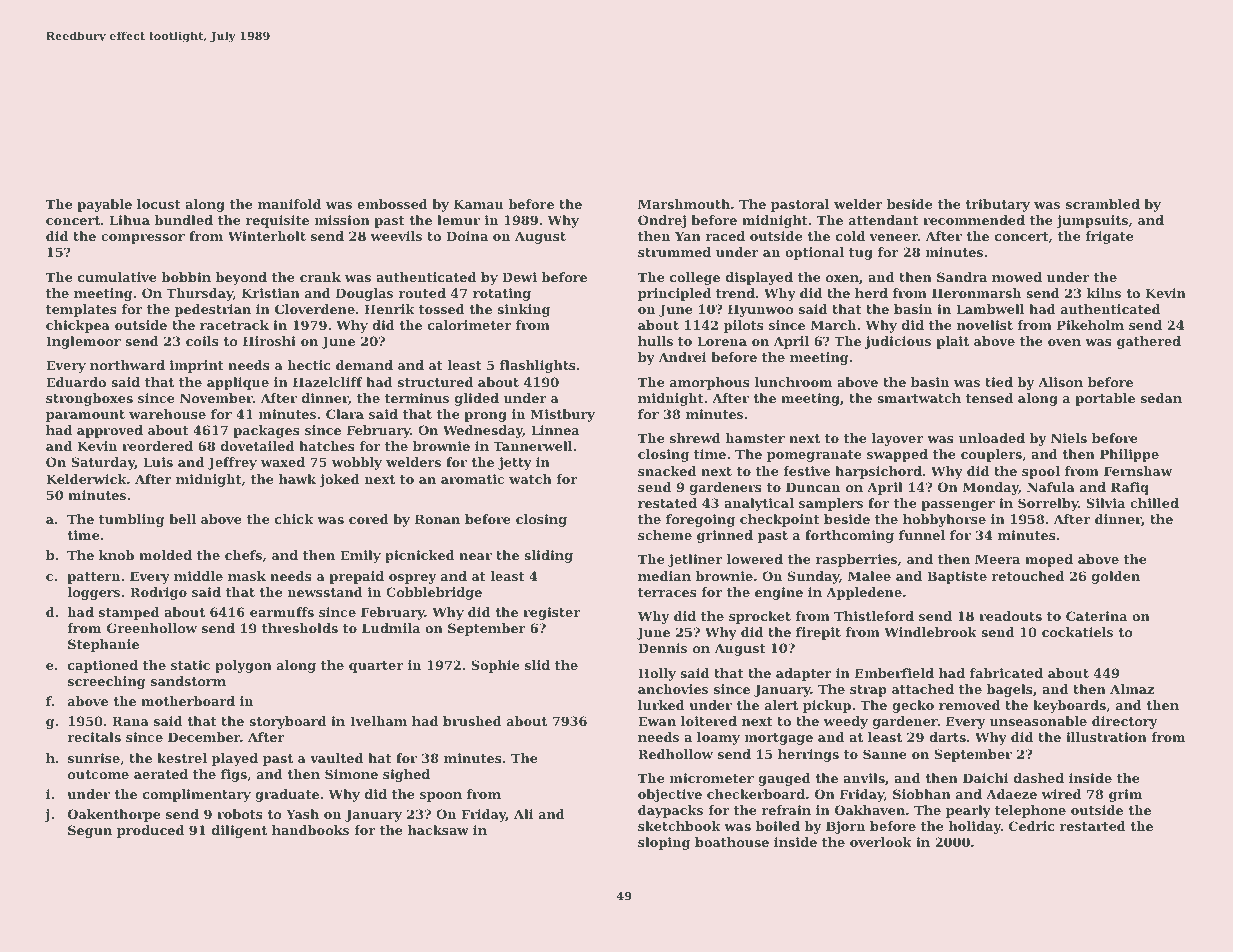 The height and width of the screenshot is (952, 1233). Describe the element at coordinates (502, 294) in the screenshot. I see `rotating` at that location.
